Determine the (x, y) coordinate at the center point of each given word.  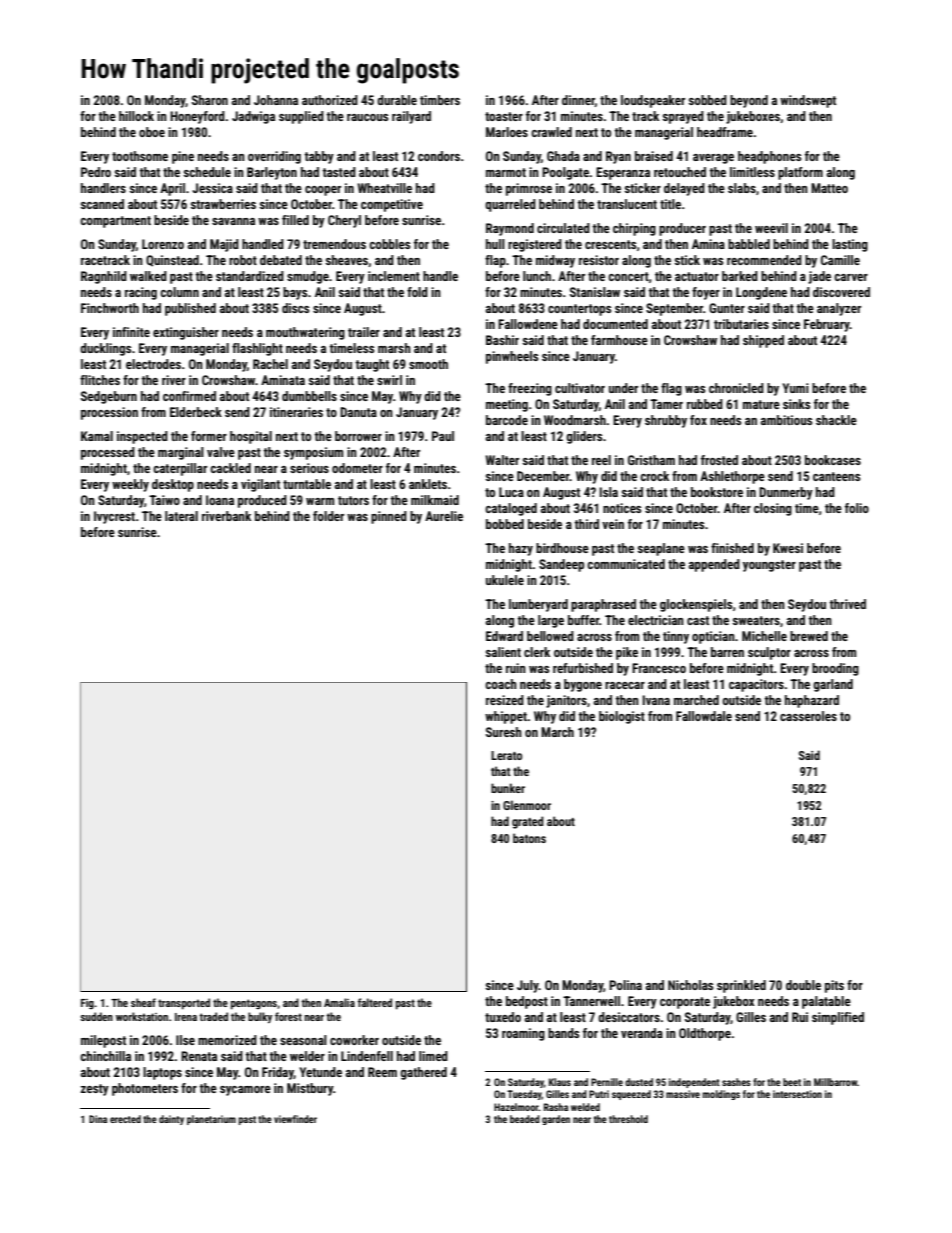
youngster (769, 566)
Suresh (504, 732)
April (172, 189)
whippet (506, 717)
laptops (162, 1073)
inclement (394, 276)
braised (654, 156)
